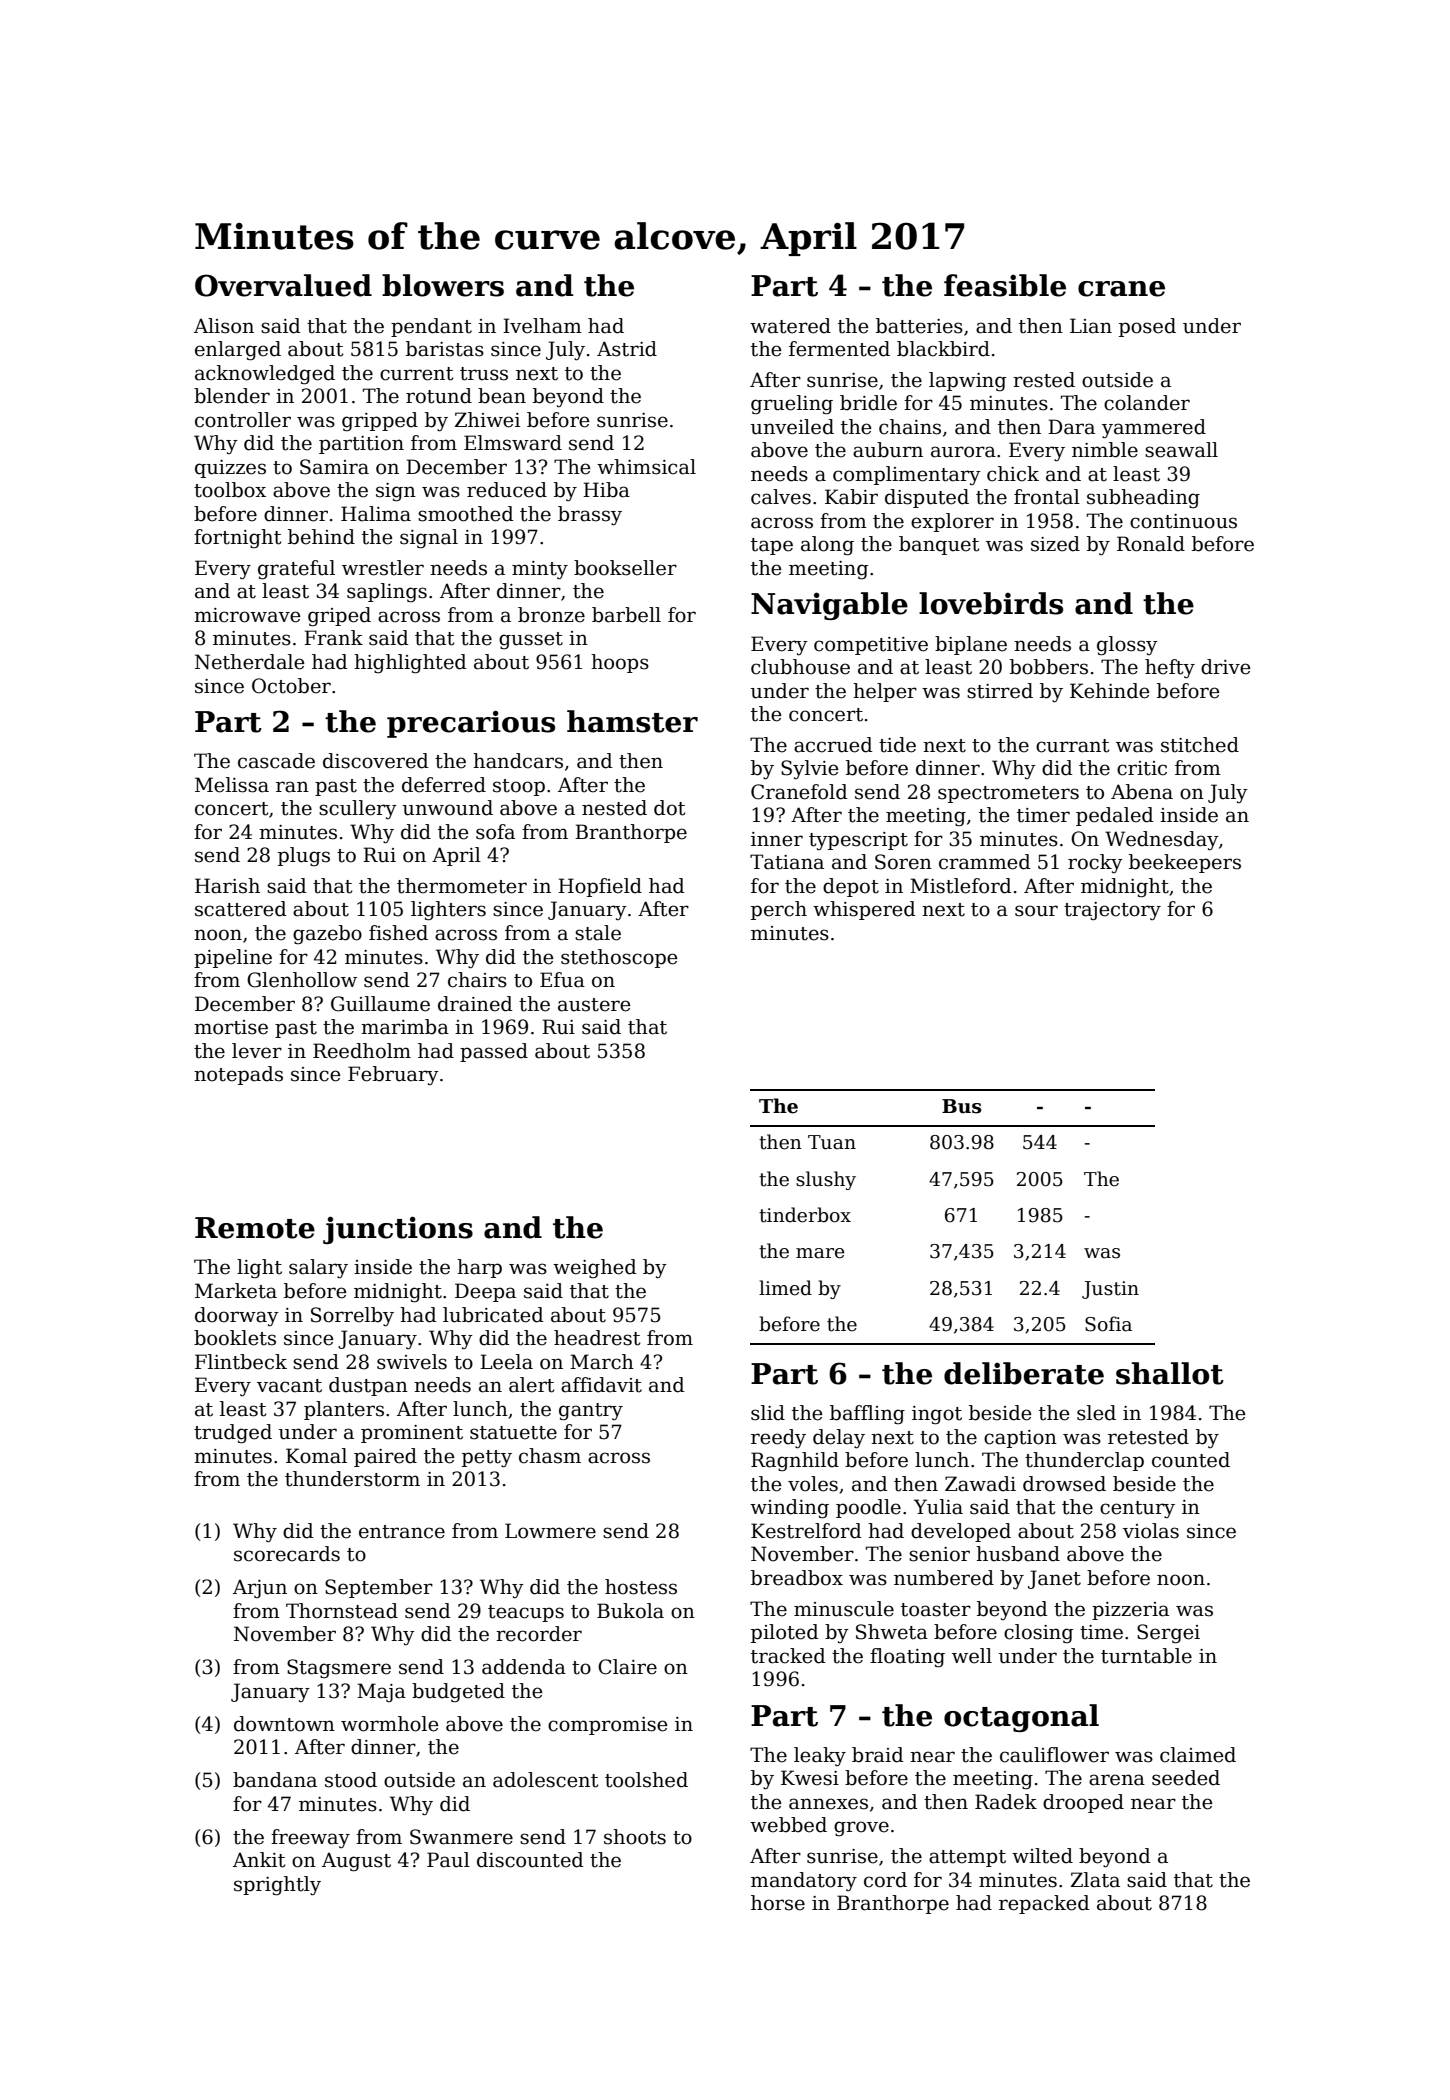  What do you see at coordinates (1110, 1290) in the screenshot?
I see `Justin` at bounding box center [1110, 1290].
